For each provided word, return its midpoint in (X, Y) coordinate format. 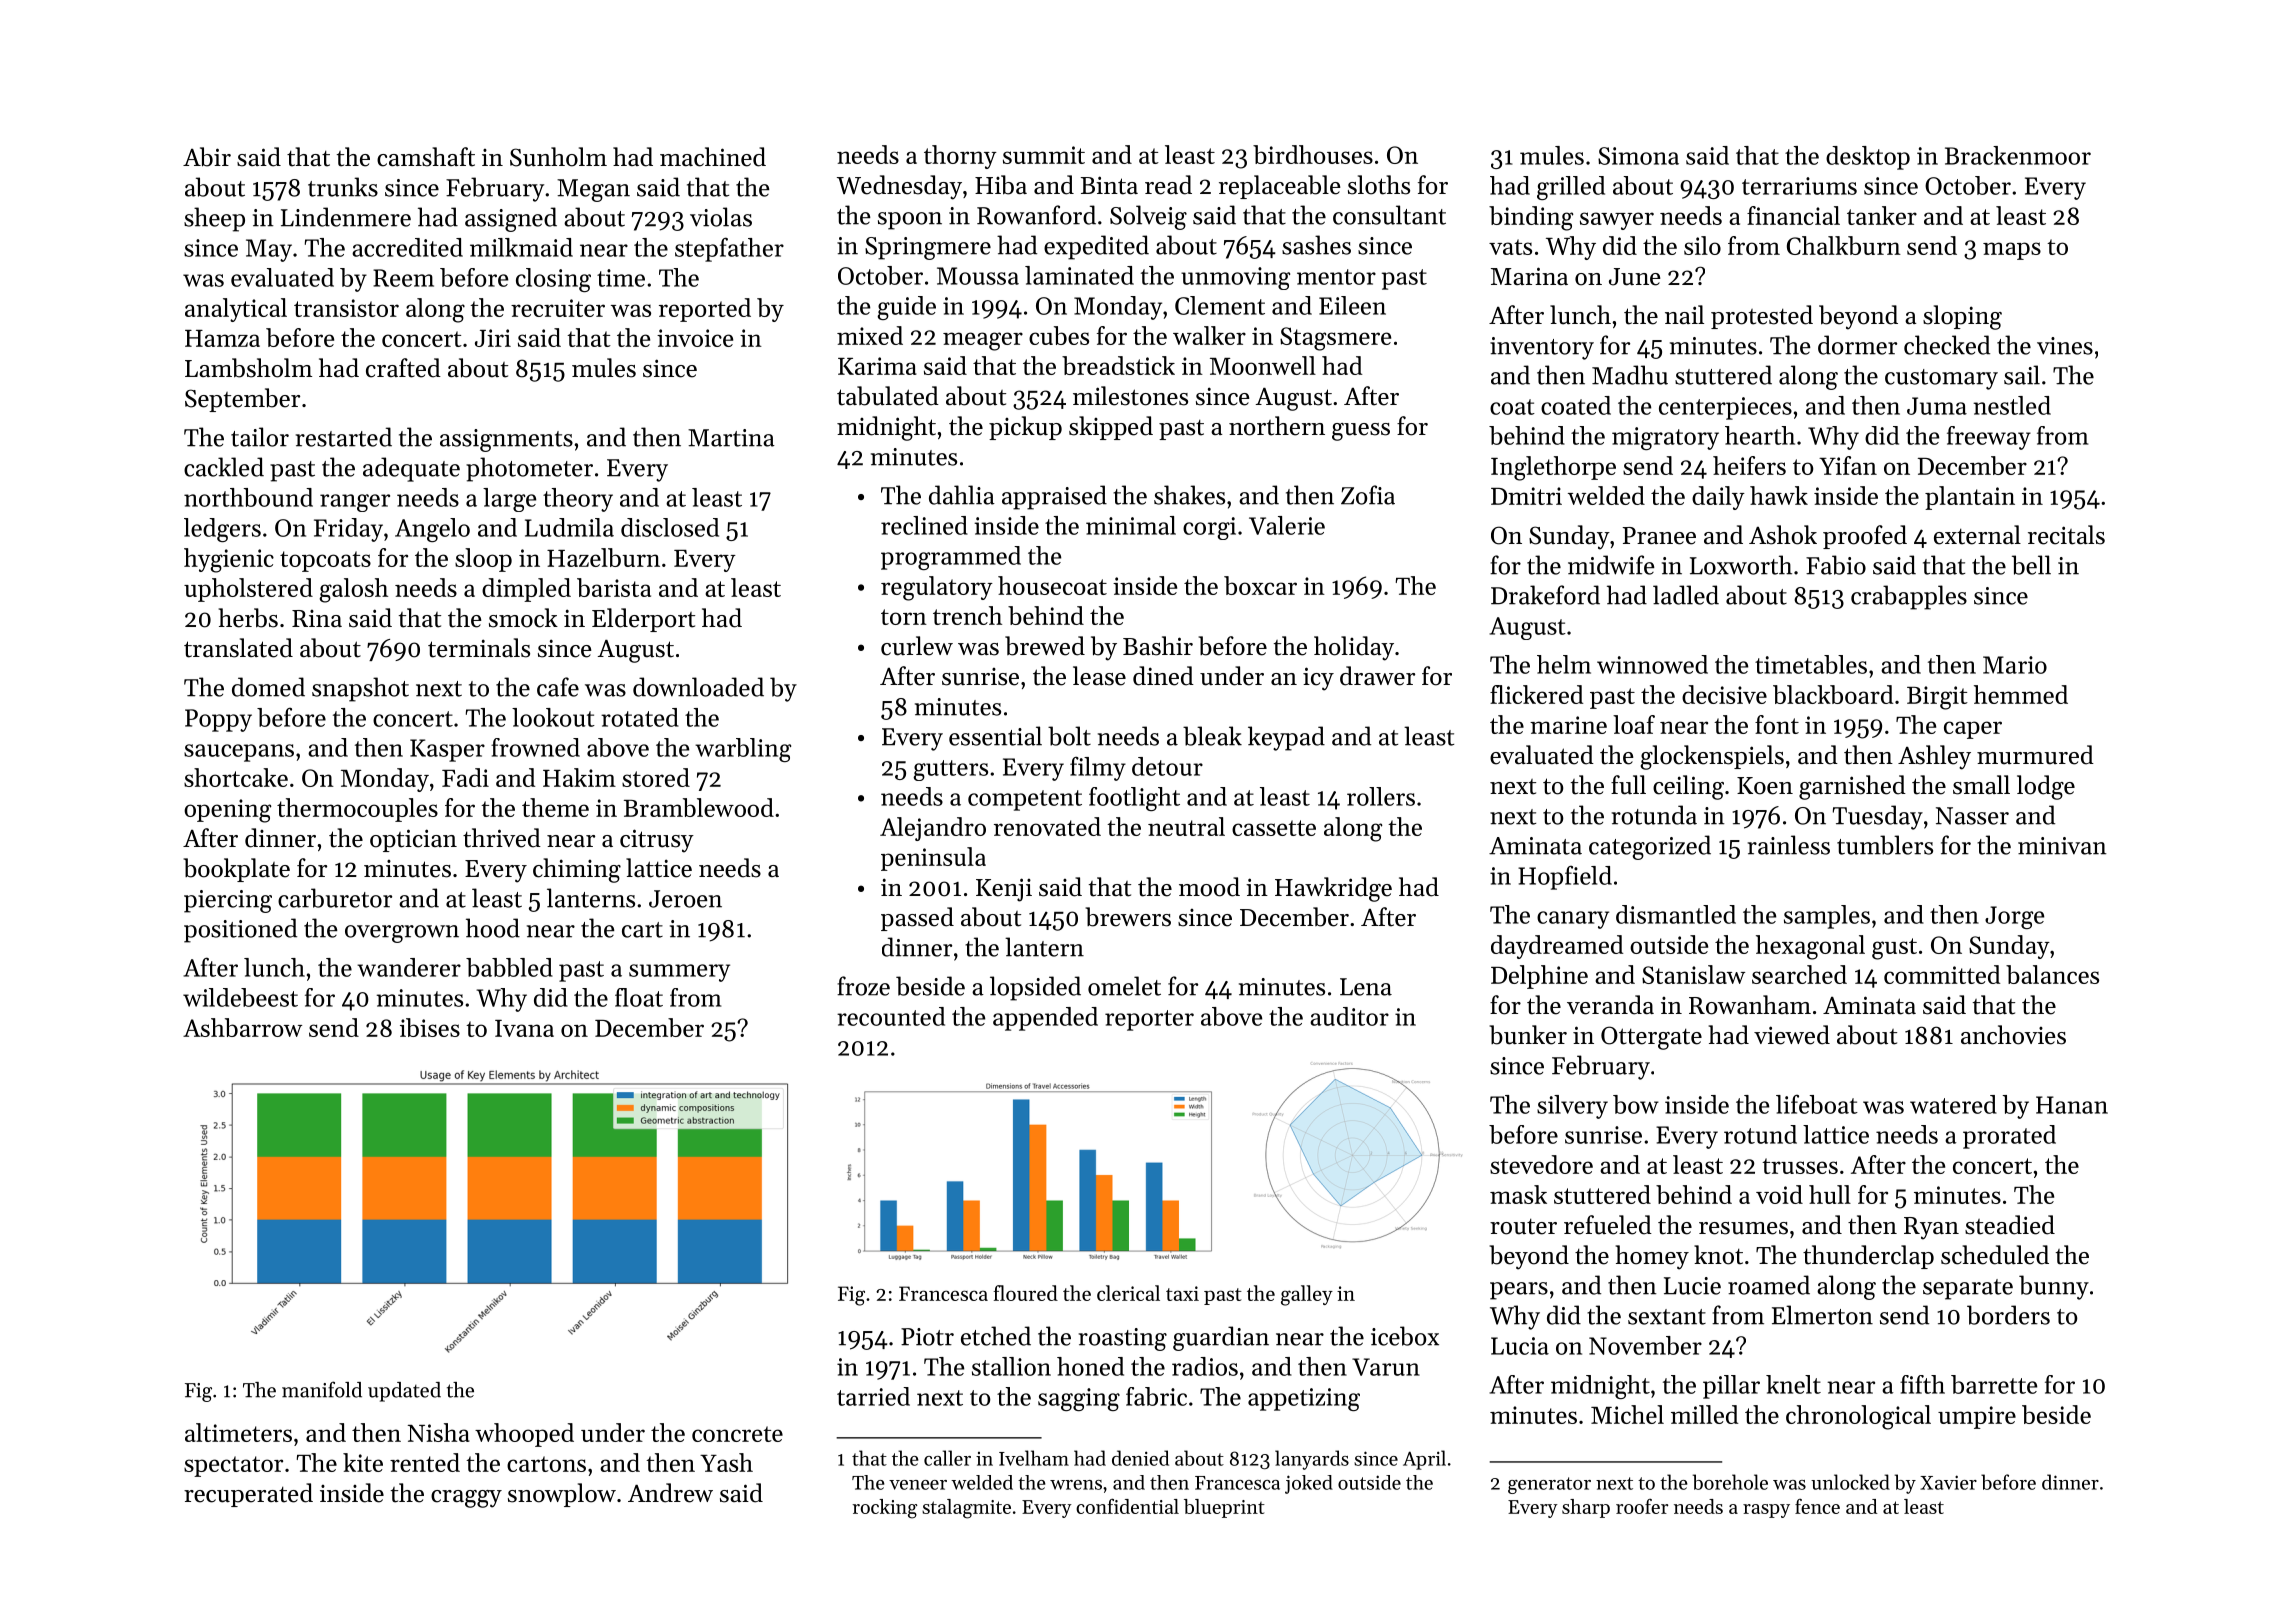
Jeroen (685, 899)
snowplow (562, 1495)
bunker (1528, 1035)
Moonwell (1263, 365)
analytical (236, 310)
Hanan (2072, 1105)
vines (2065, 346)
